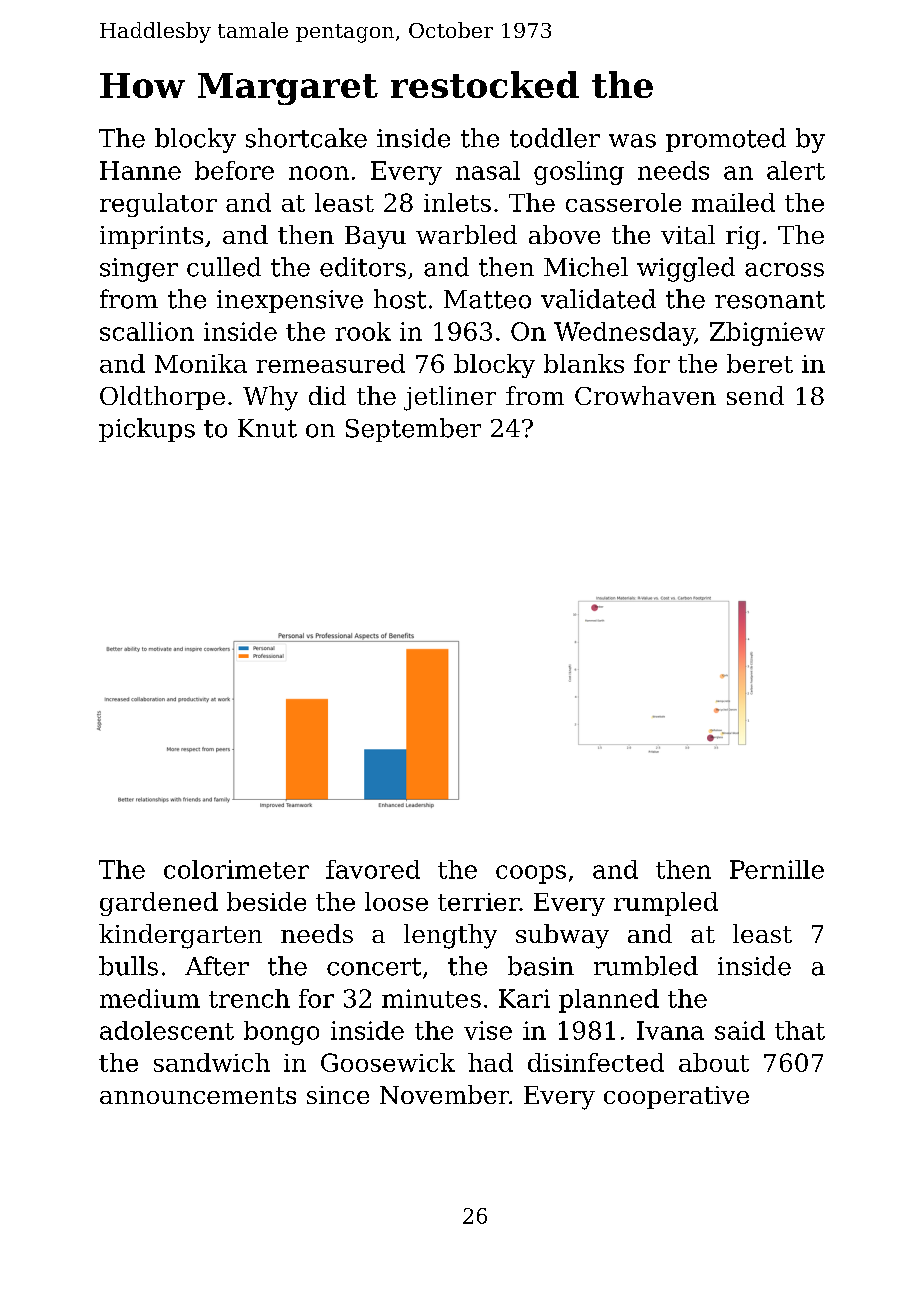  Describe the element at coordinates (319, 173) in the image. I see `noon` at that location.
